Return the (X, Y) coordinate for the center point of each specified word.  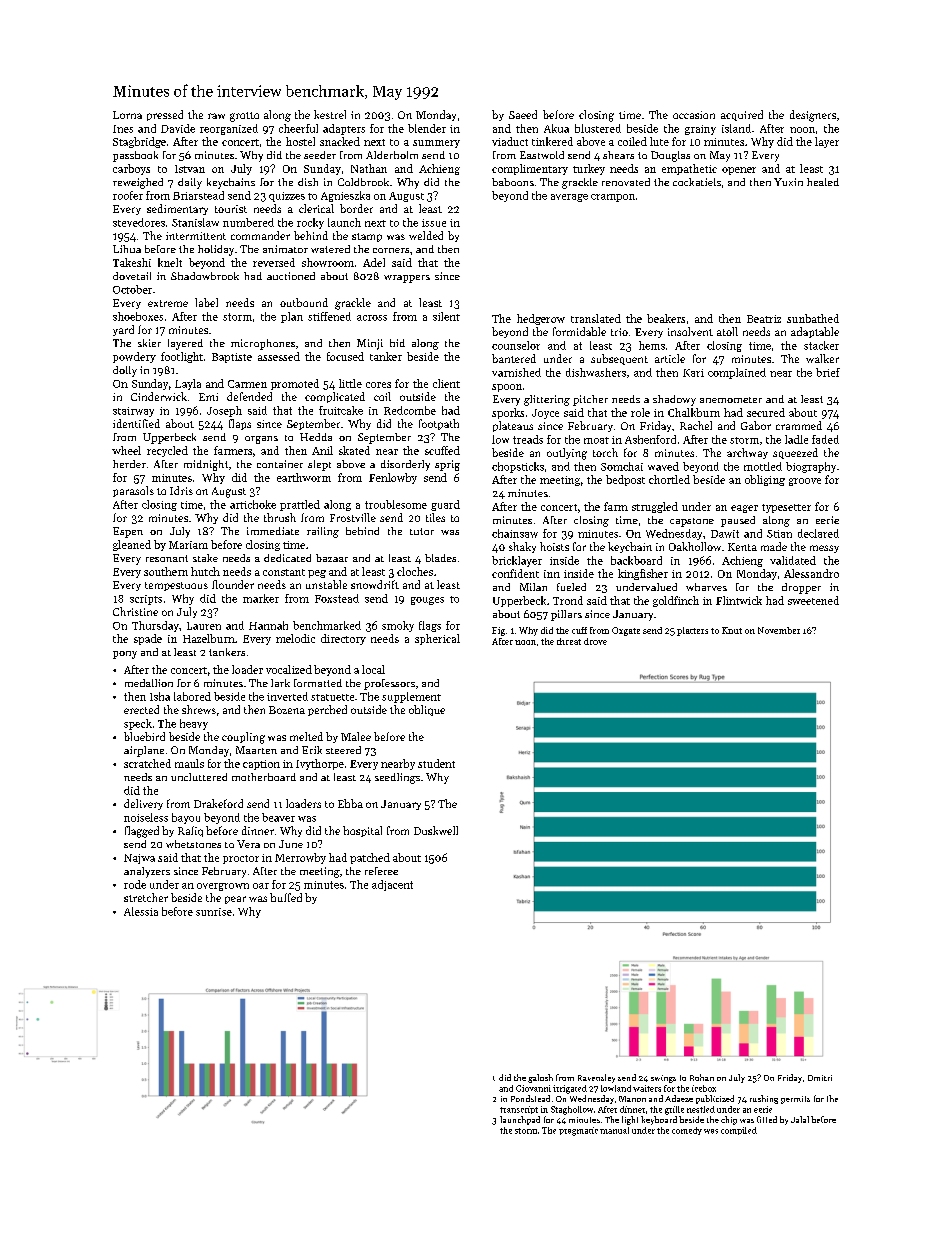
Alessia (141, 911)
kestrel (330, 114)
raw (216, 116)
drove (595, 641)
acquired (742, 115)
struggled (655, 507)
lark (280, 683)
